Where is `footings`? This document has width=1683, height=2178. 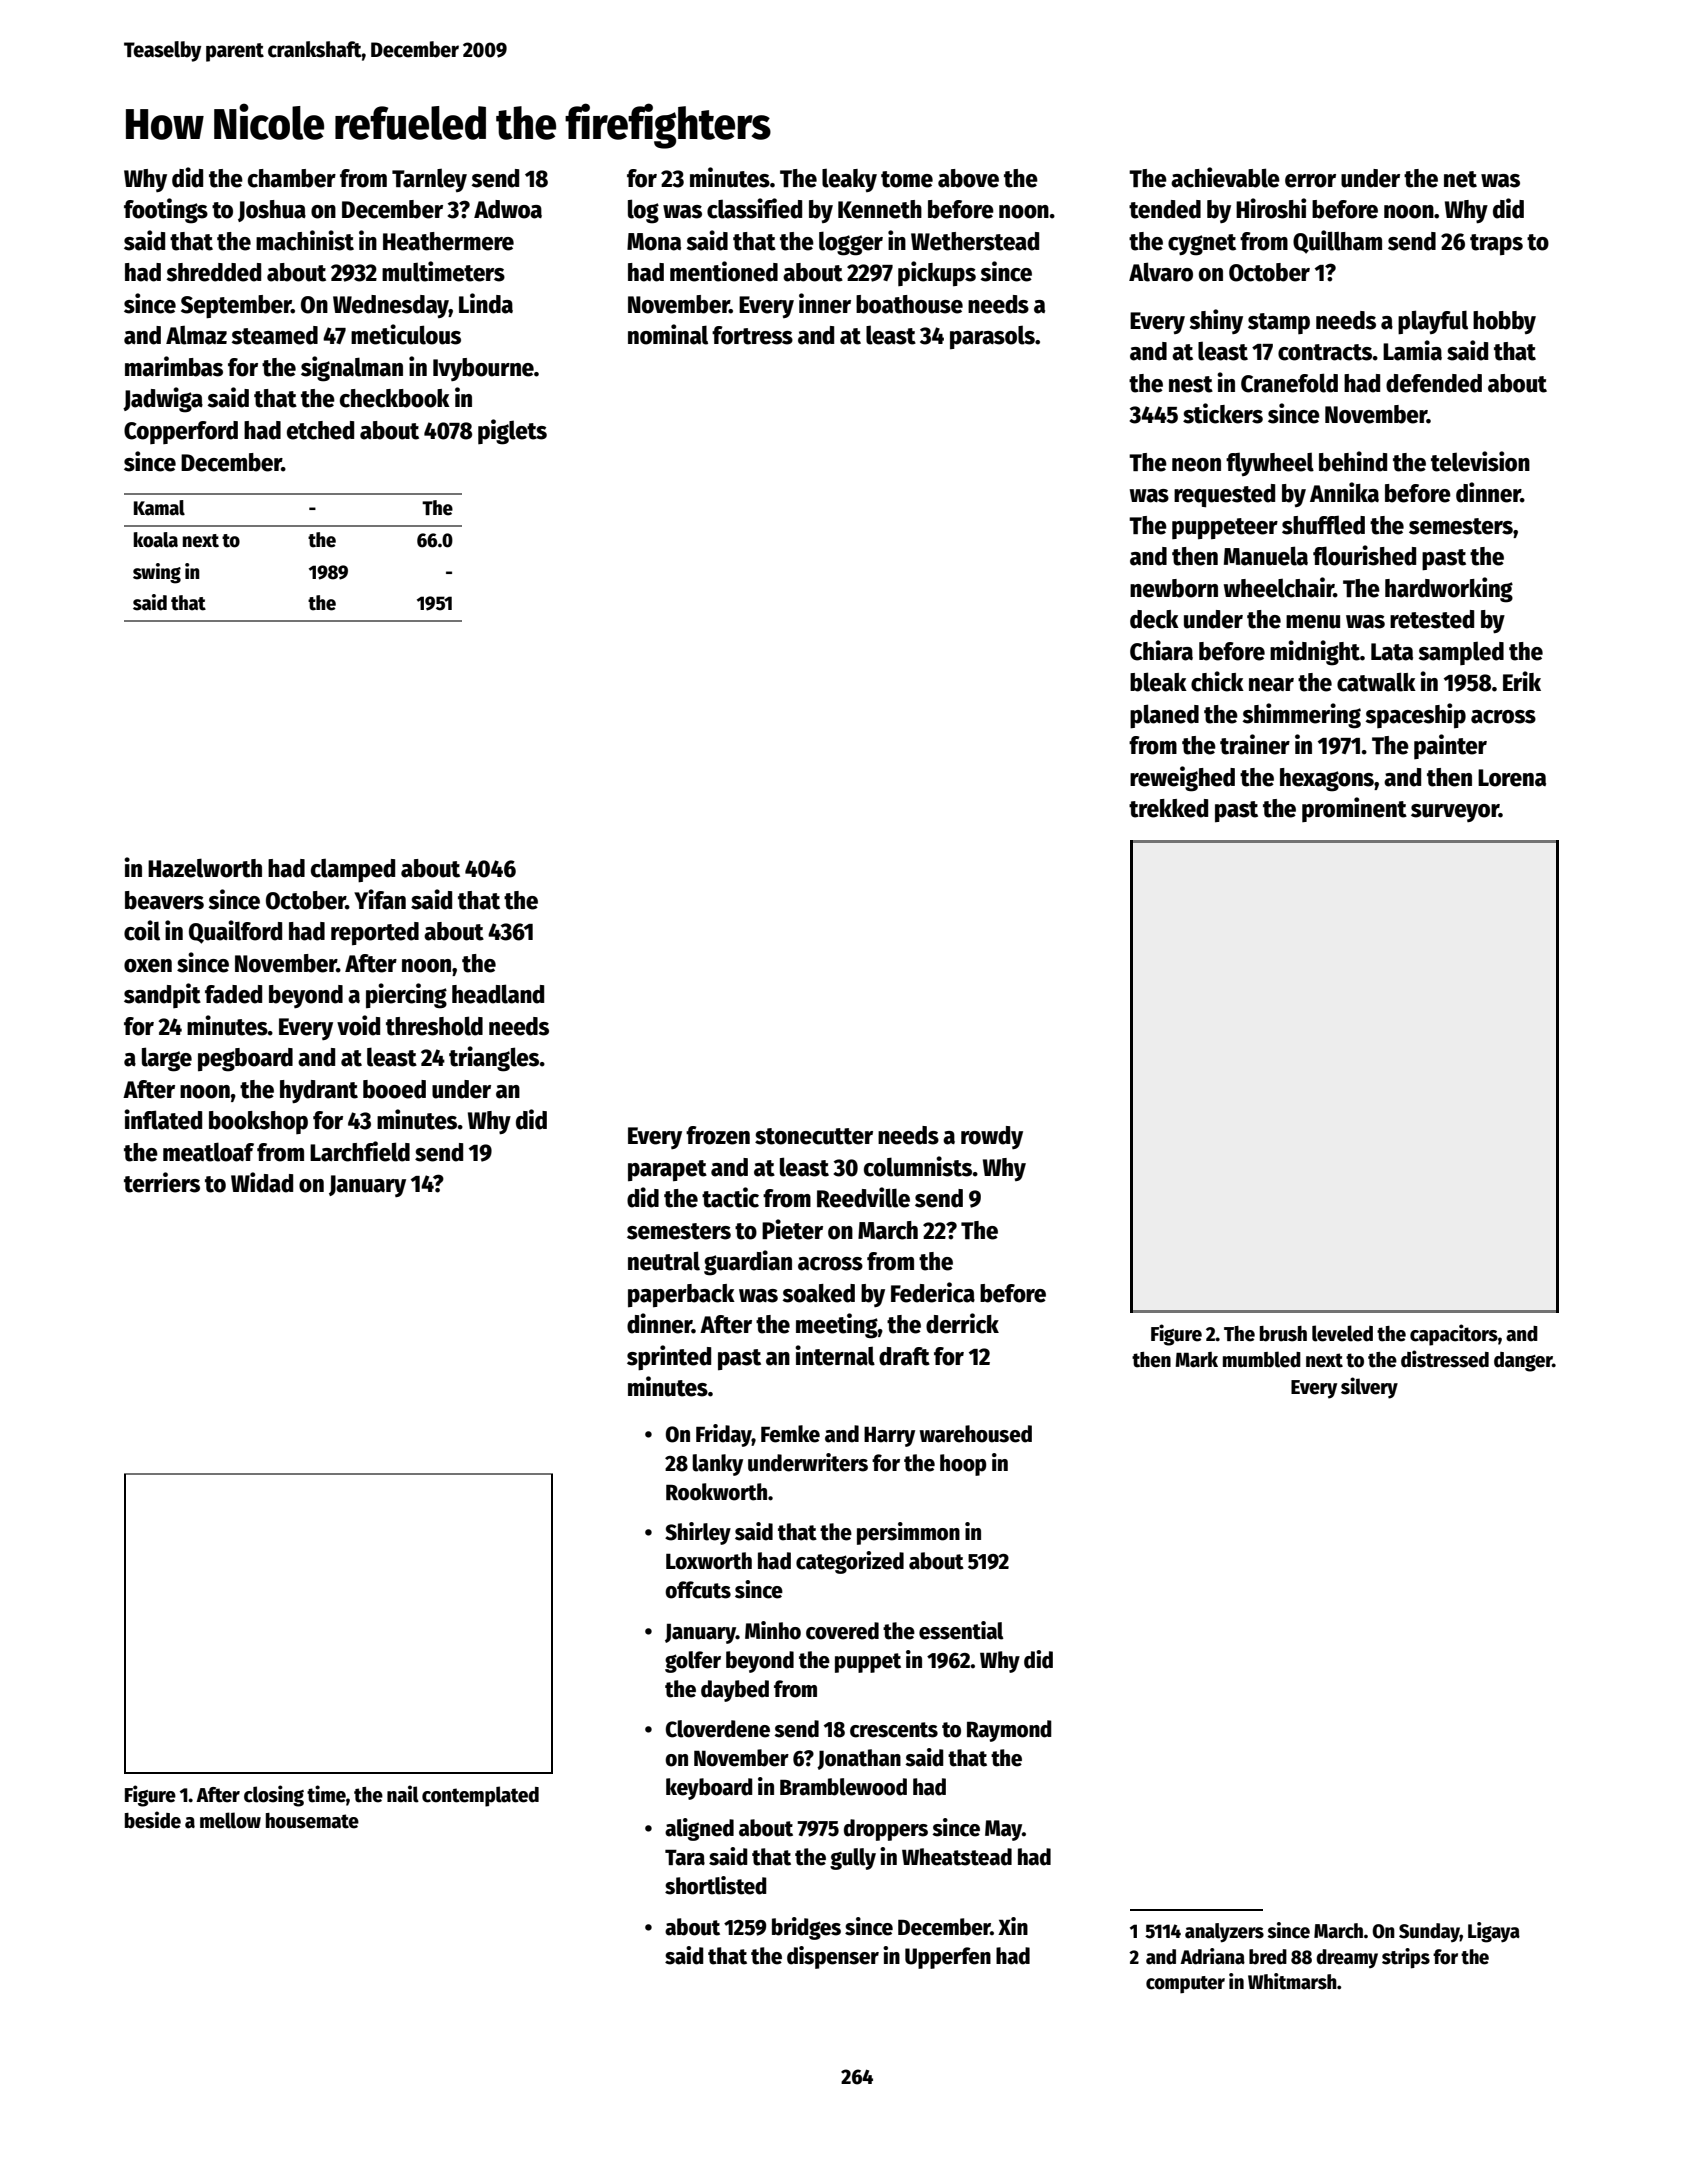 footings is located at coordinates (166, 211).
